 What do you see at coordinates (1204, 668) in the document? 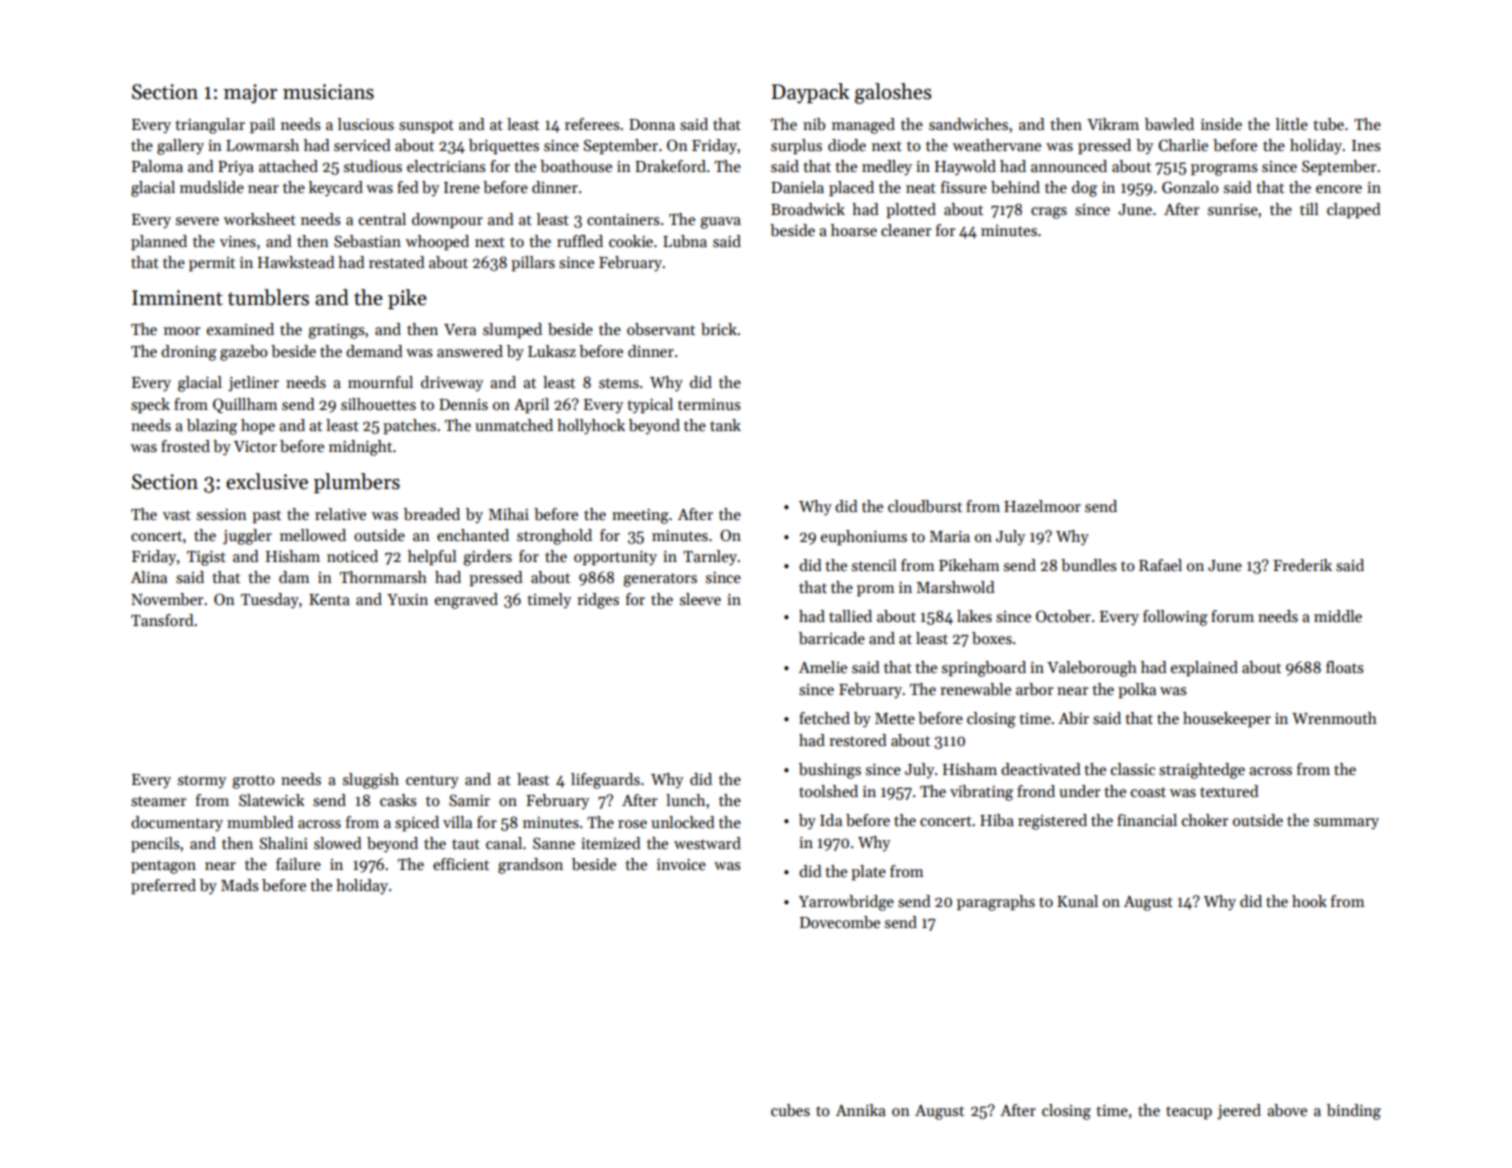
I see `explained` at bounding box center [1204, 668].
